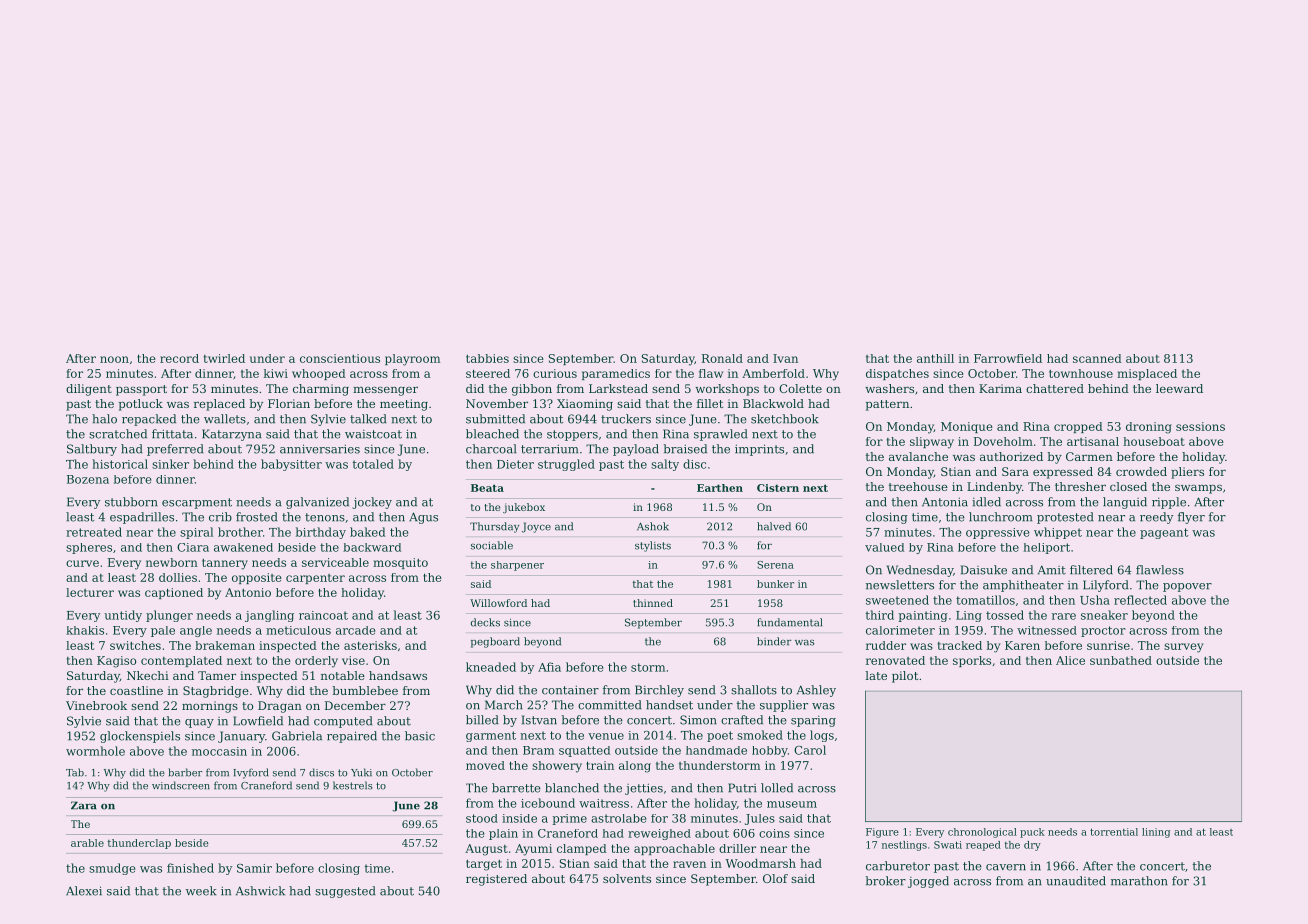  I want to click on record, so click(179, 358).
